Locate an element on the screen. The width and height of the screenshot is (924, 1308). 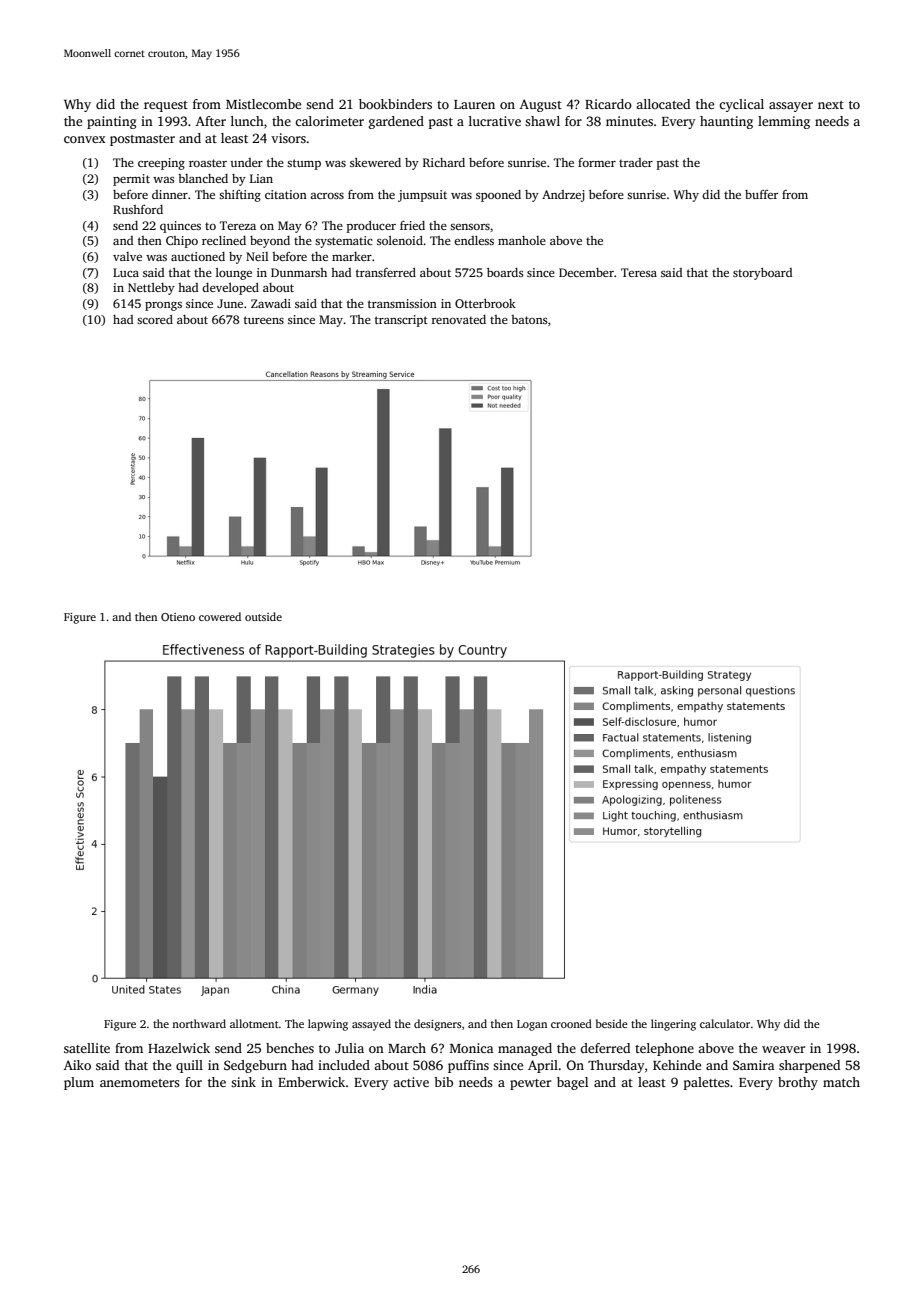
lingering is located at coordinates (673, 1025).
